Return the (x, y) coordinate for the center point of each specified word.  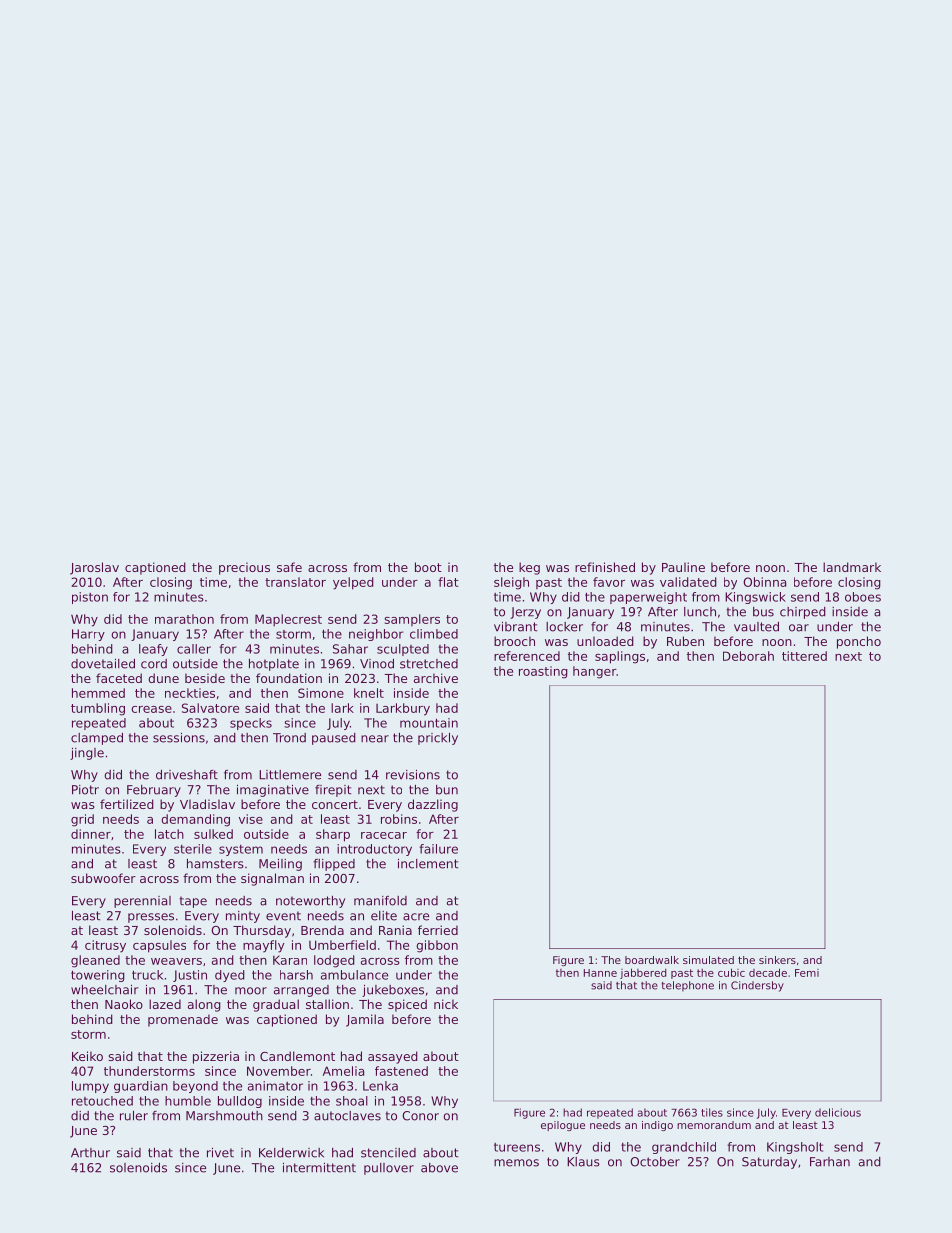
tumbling (98, 709)
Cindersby (757, 986)
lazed (165, 1004)
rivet (220, 1153)
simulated (708, 960)
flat (448, 582)
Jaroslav (94, 568)
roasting (543, 672)
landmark (852, 567)
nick (446, 1004)
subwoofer (103, 878)
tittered (804, 656)
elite (384, 916)
